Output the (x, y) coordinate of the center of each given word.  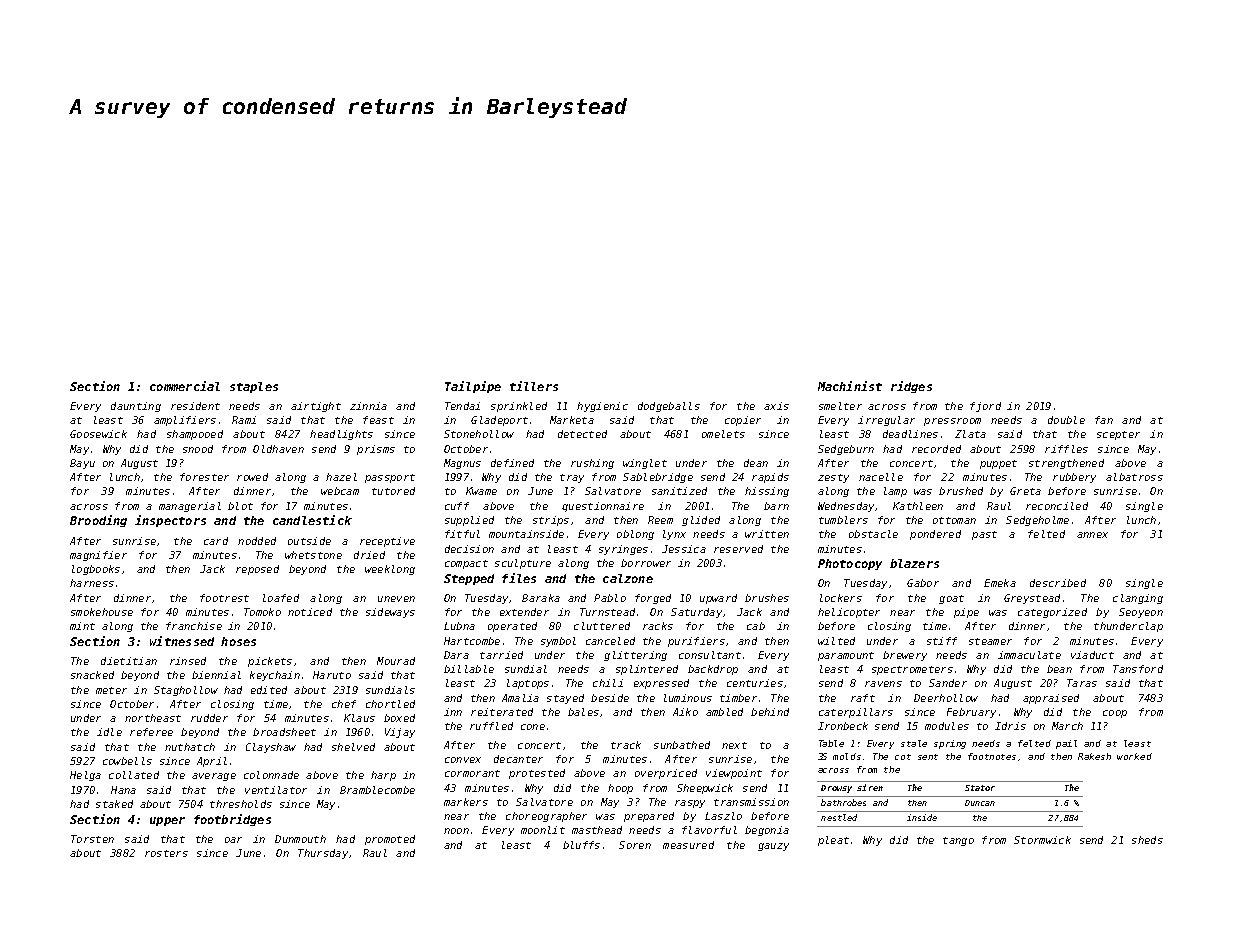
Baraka (541, 598)
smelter (840, 406)
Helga (85, 776)
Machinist (850, 386)
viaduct (1092, 655)
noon (456, 831)
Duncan (980, 803)
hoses (238, 641)
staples (254, 387)
